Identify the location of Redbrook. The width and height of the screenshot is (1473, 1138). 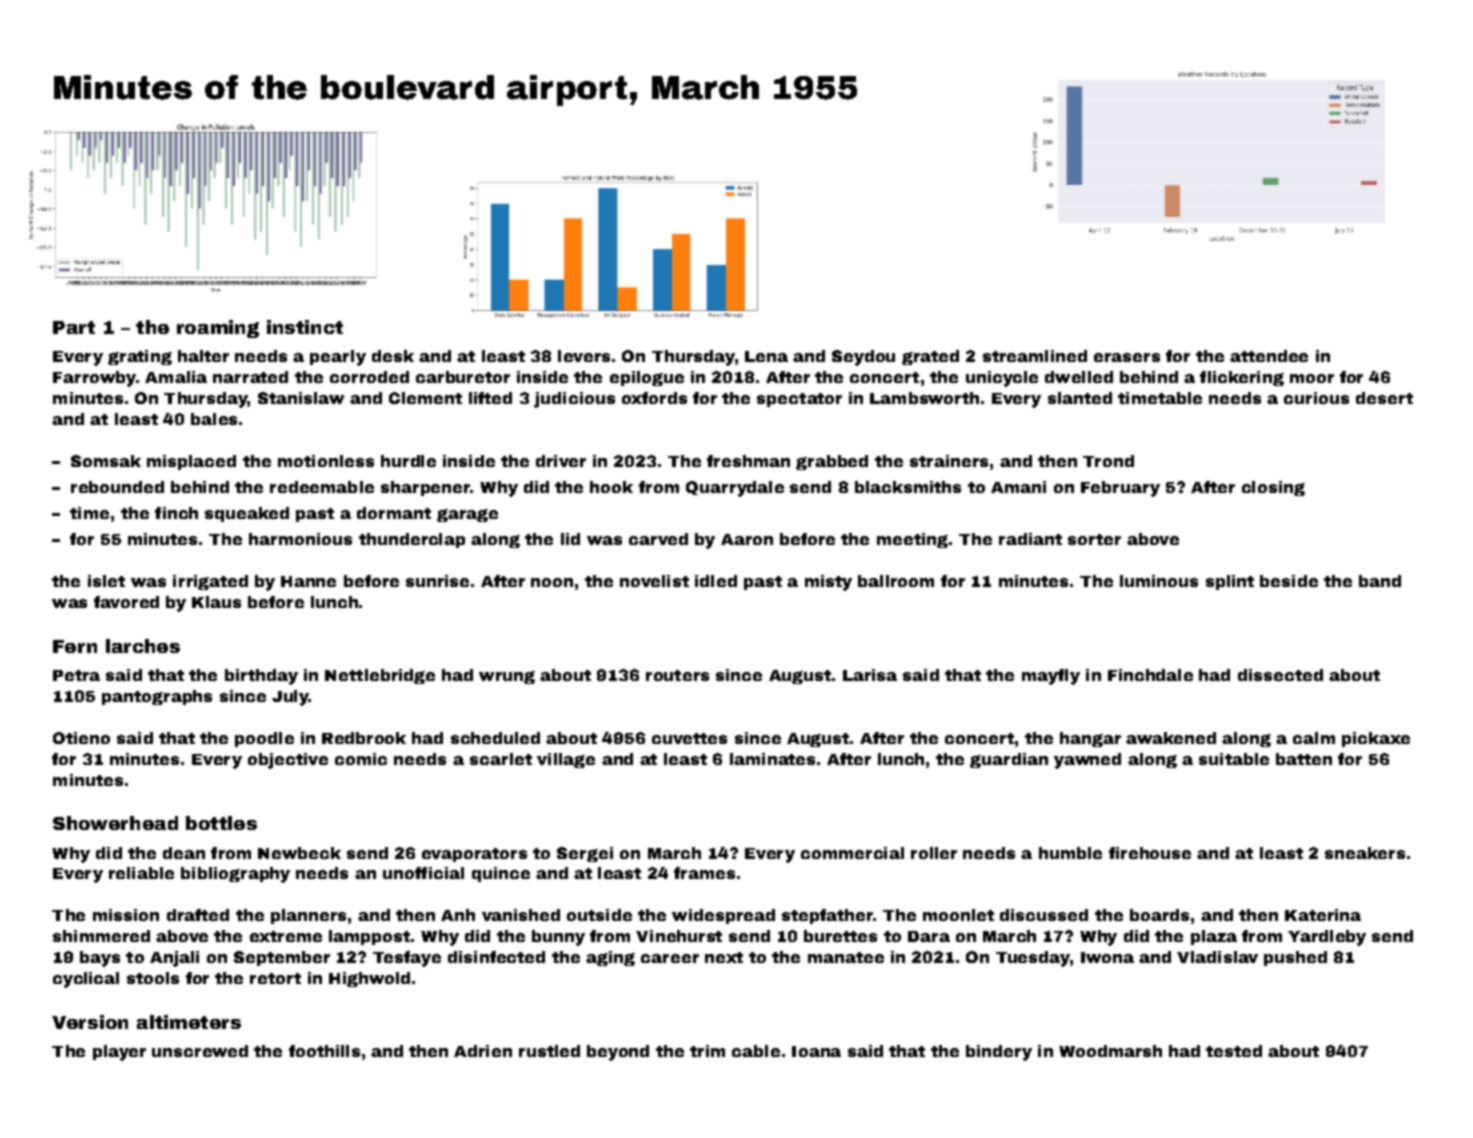
(364, 738).
